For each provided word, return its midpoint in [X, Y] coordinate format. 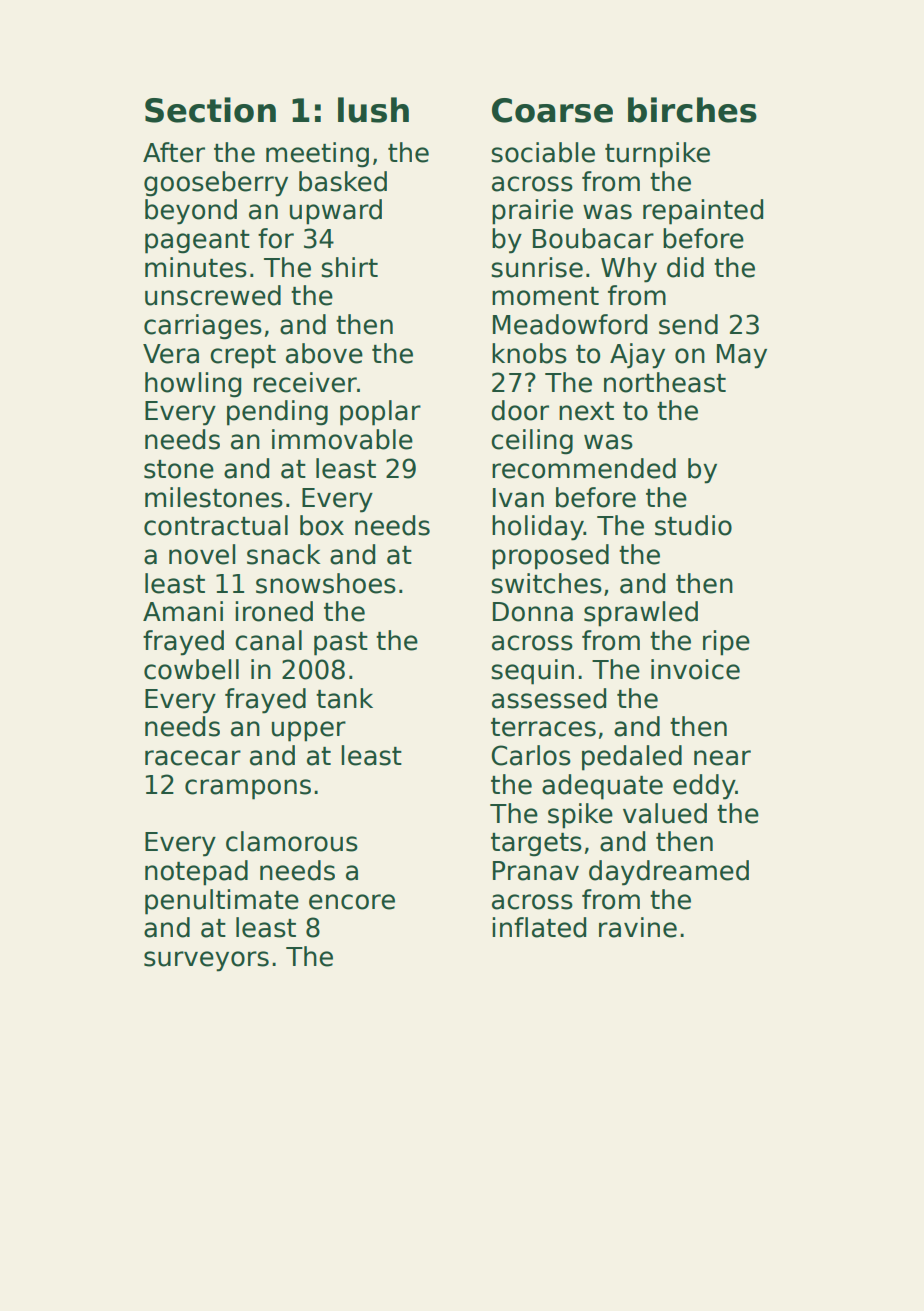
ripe [726, 643]
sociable [543, 152]
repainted [703, 212]
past [341, 644]
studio [693, 525]
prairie [532, 212]
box [322, 525]
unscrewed [213, 295]
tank [344, 698]
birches [692, 110]
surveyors [206, 961]
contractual [216, 525]
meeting [317, 155]
